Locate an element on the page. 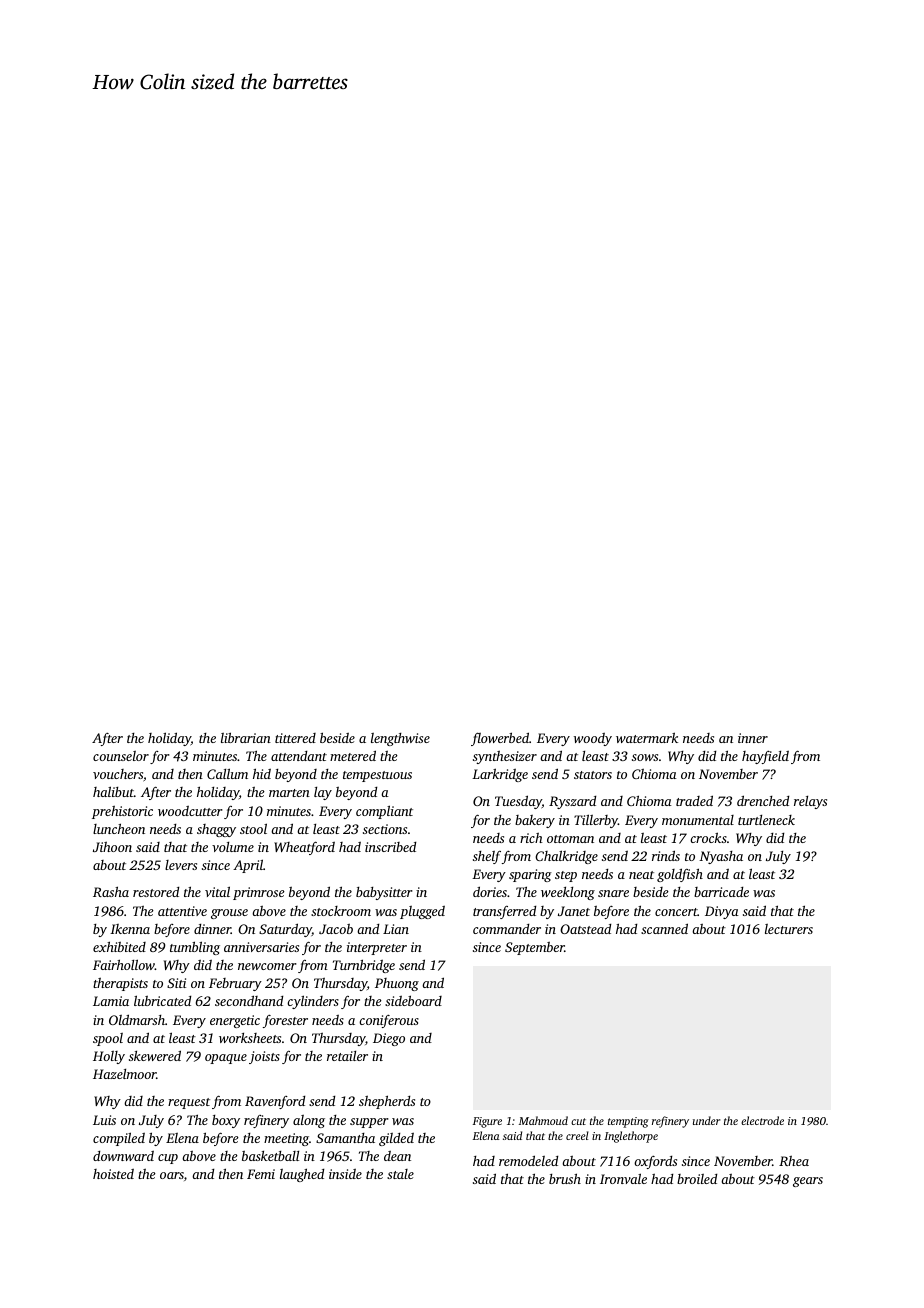  rich is located at coordinates (531, 837).
